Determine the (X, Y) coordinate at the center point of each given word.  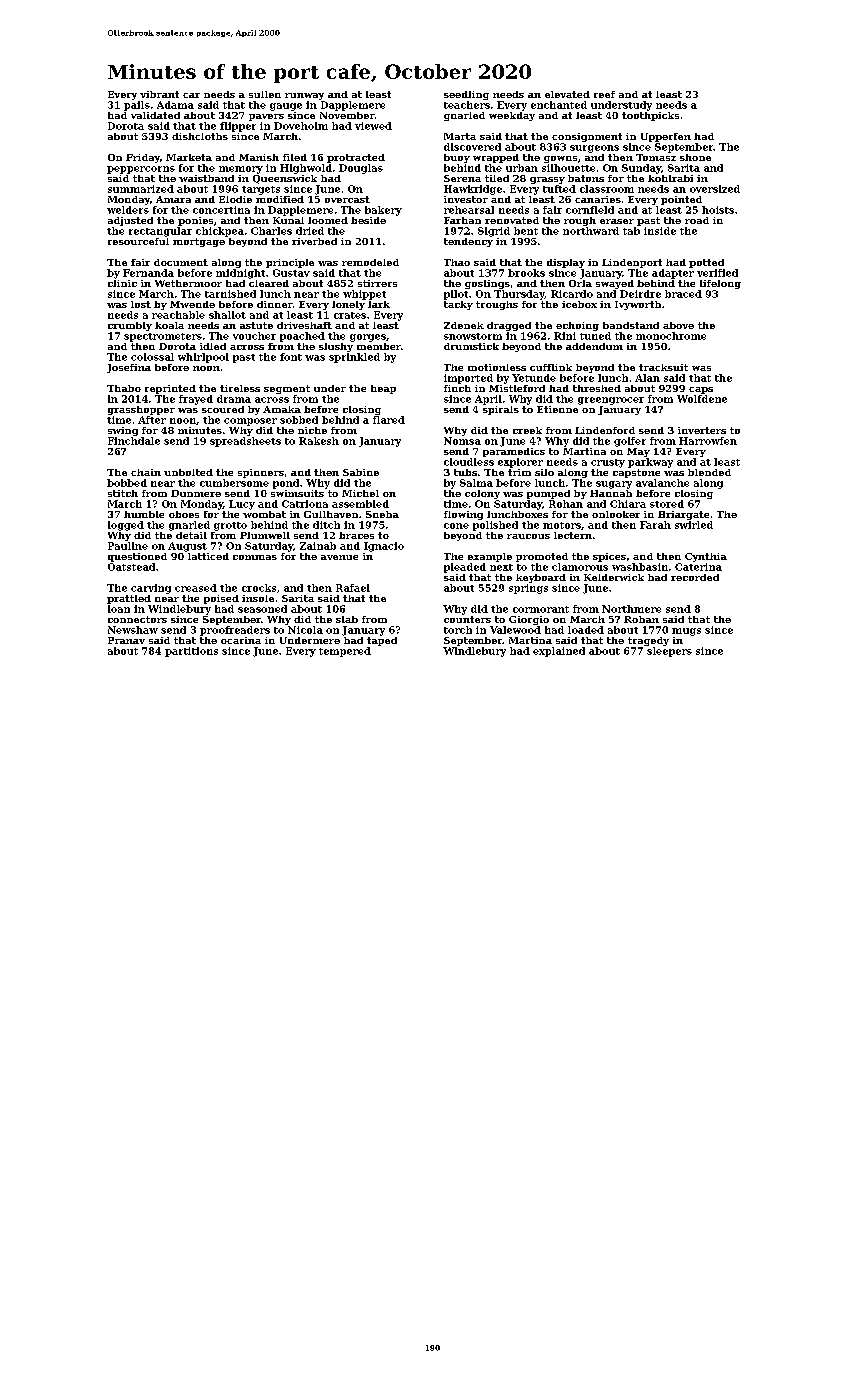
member (379, 346)
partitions (191, 652)
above (678, 325)
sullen (265, 94)
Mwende (192, 304)
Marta (460, 136)
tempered (345, 652)
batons (586, 178)
